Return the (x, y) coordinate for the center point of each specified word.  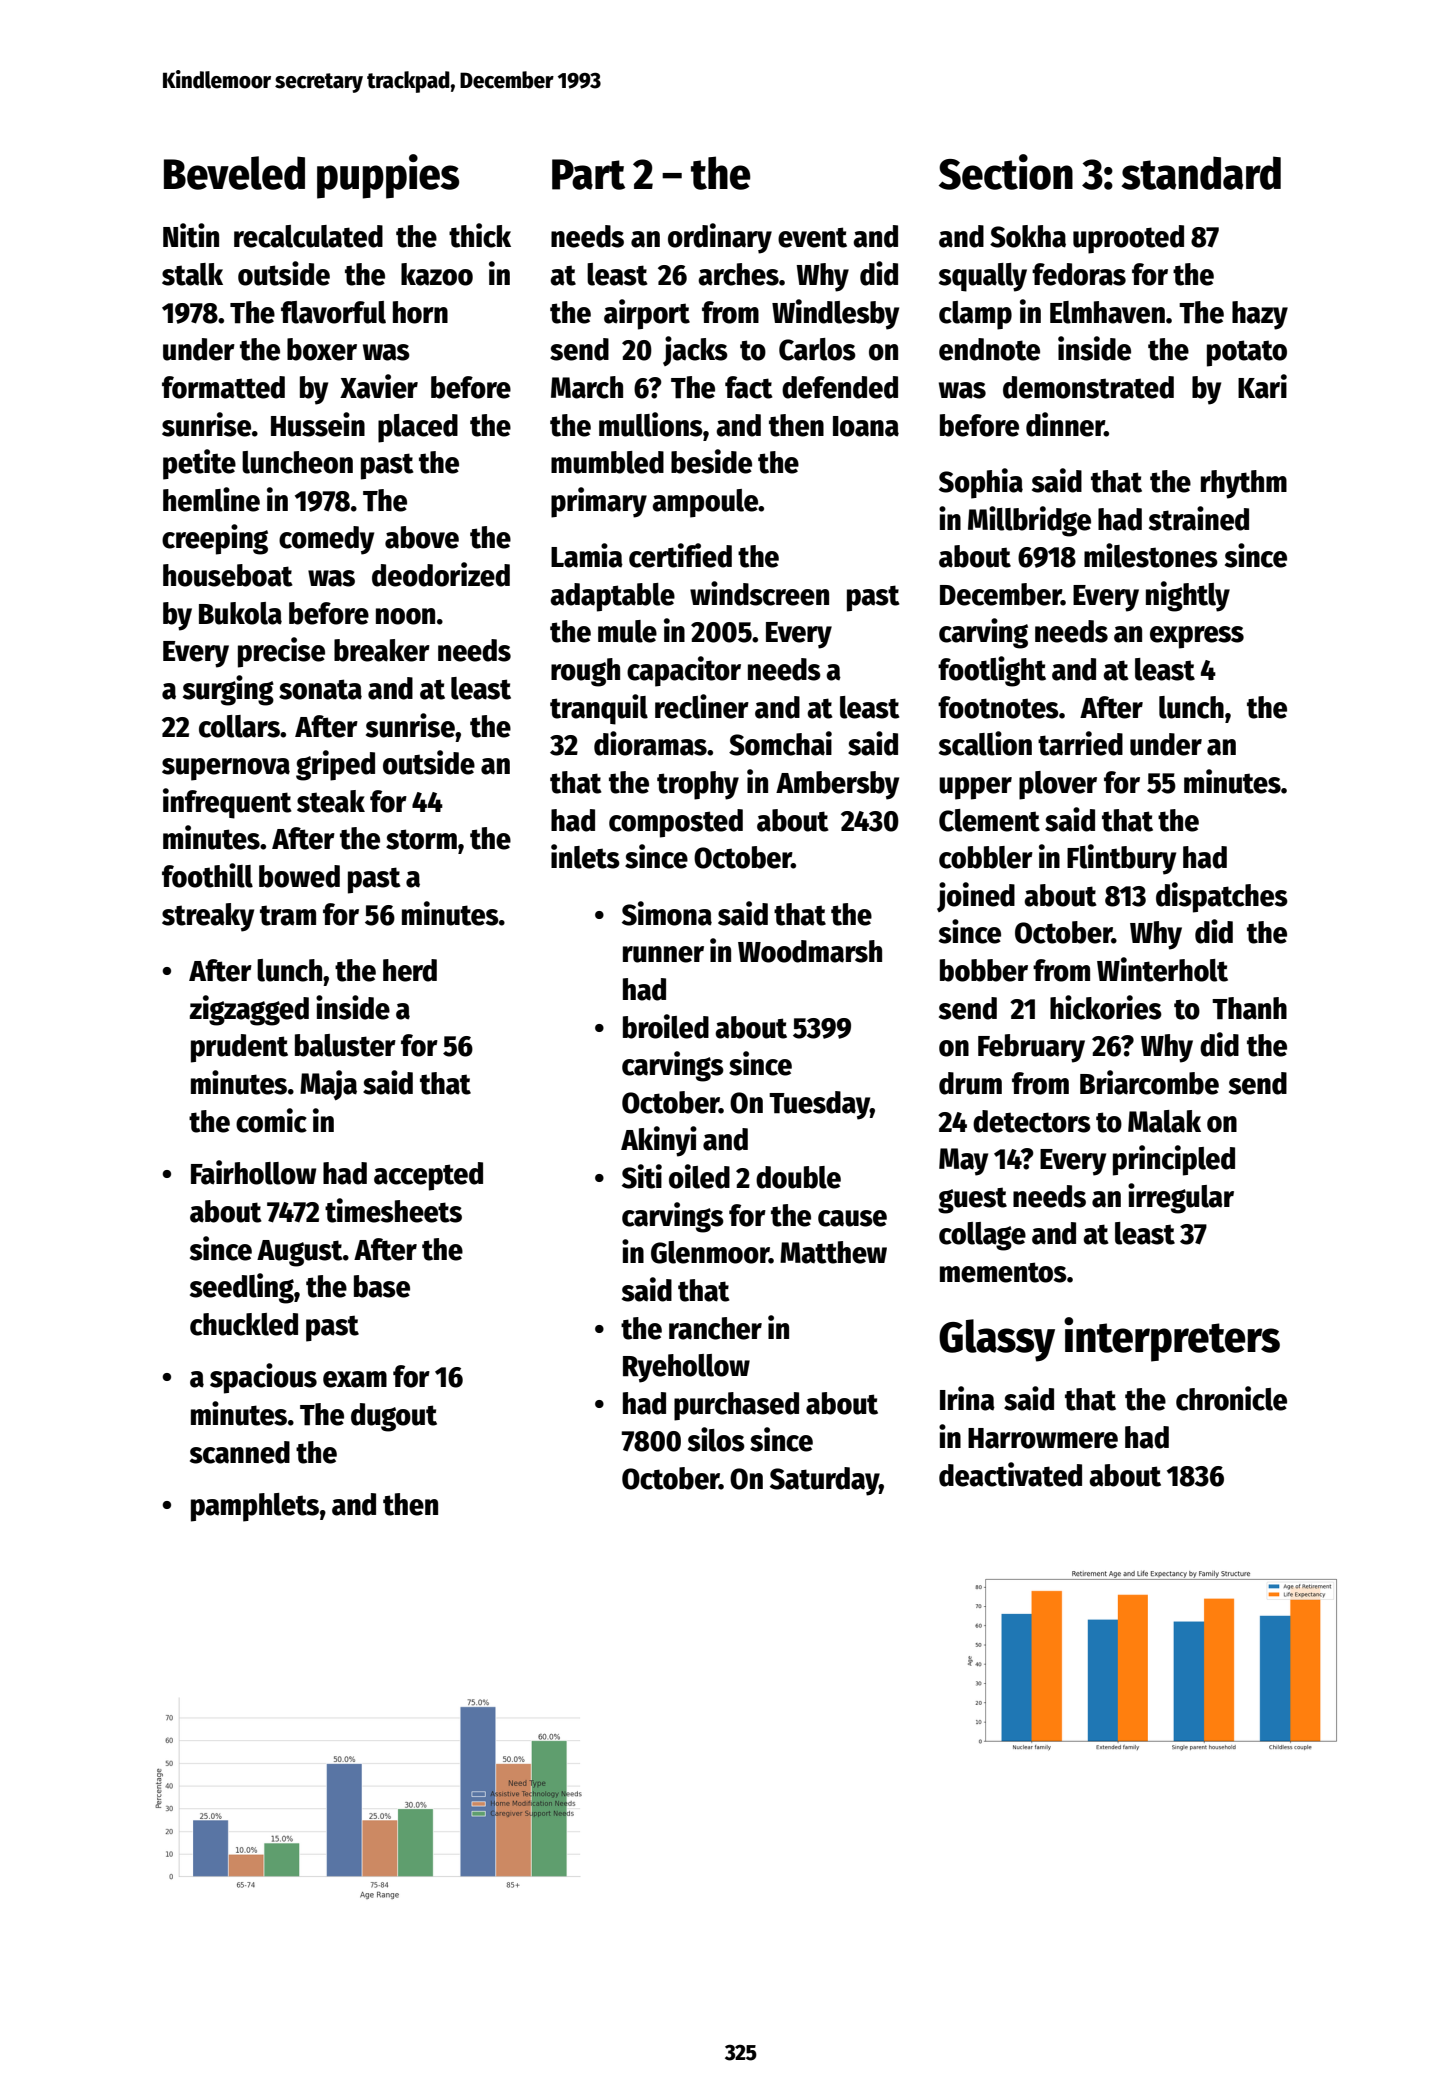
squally (983, 277)
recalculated (308, 236)
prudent (239, 1048)
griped (335, 765)
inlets (585, 856)
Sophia (981, 483)
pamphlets (255, 1507)
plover (1058, 785)
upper (975, 788)
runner (663, 954)
